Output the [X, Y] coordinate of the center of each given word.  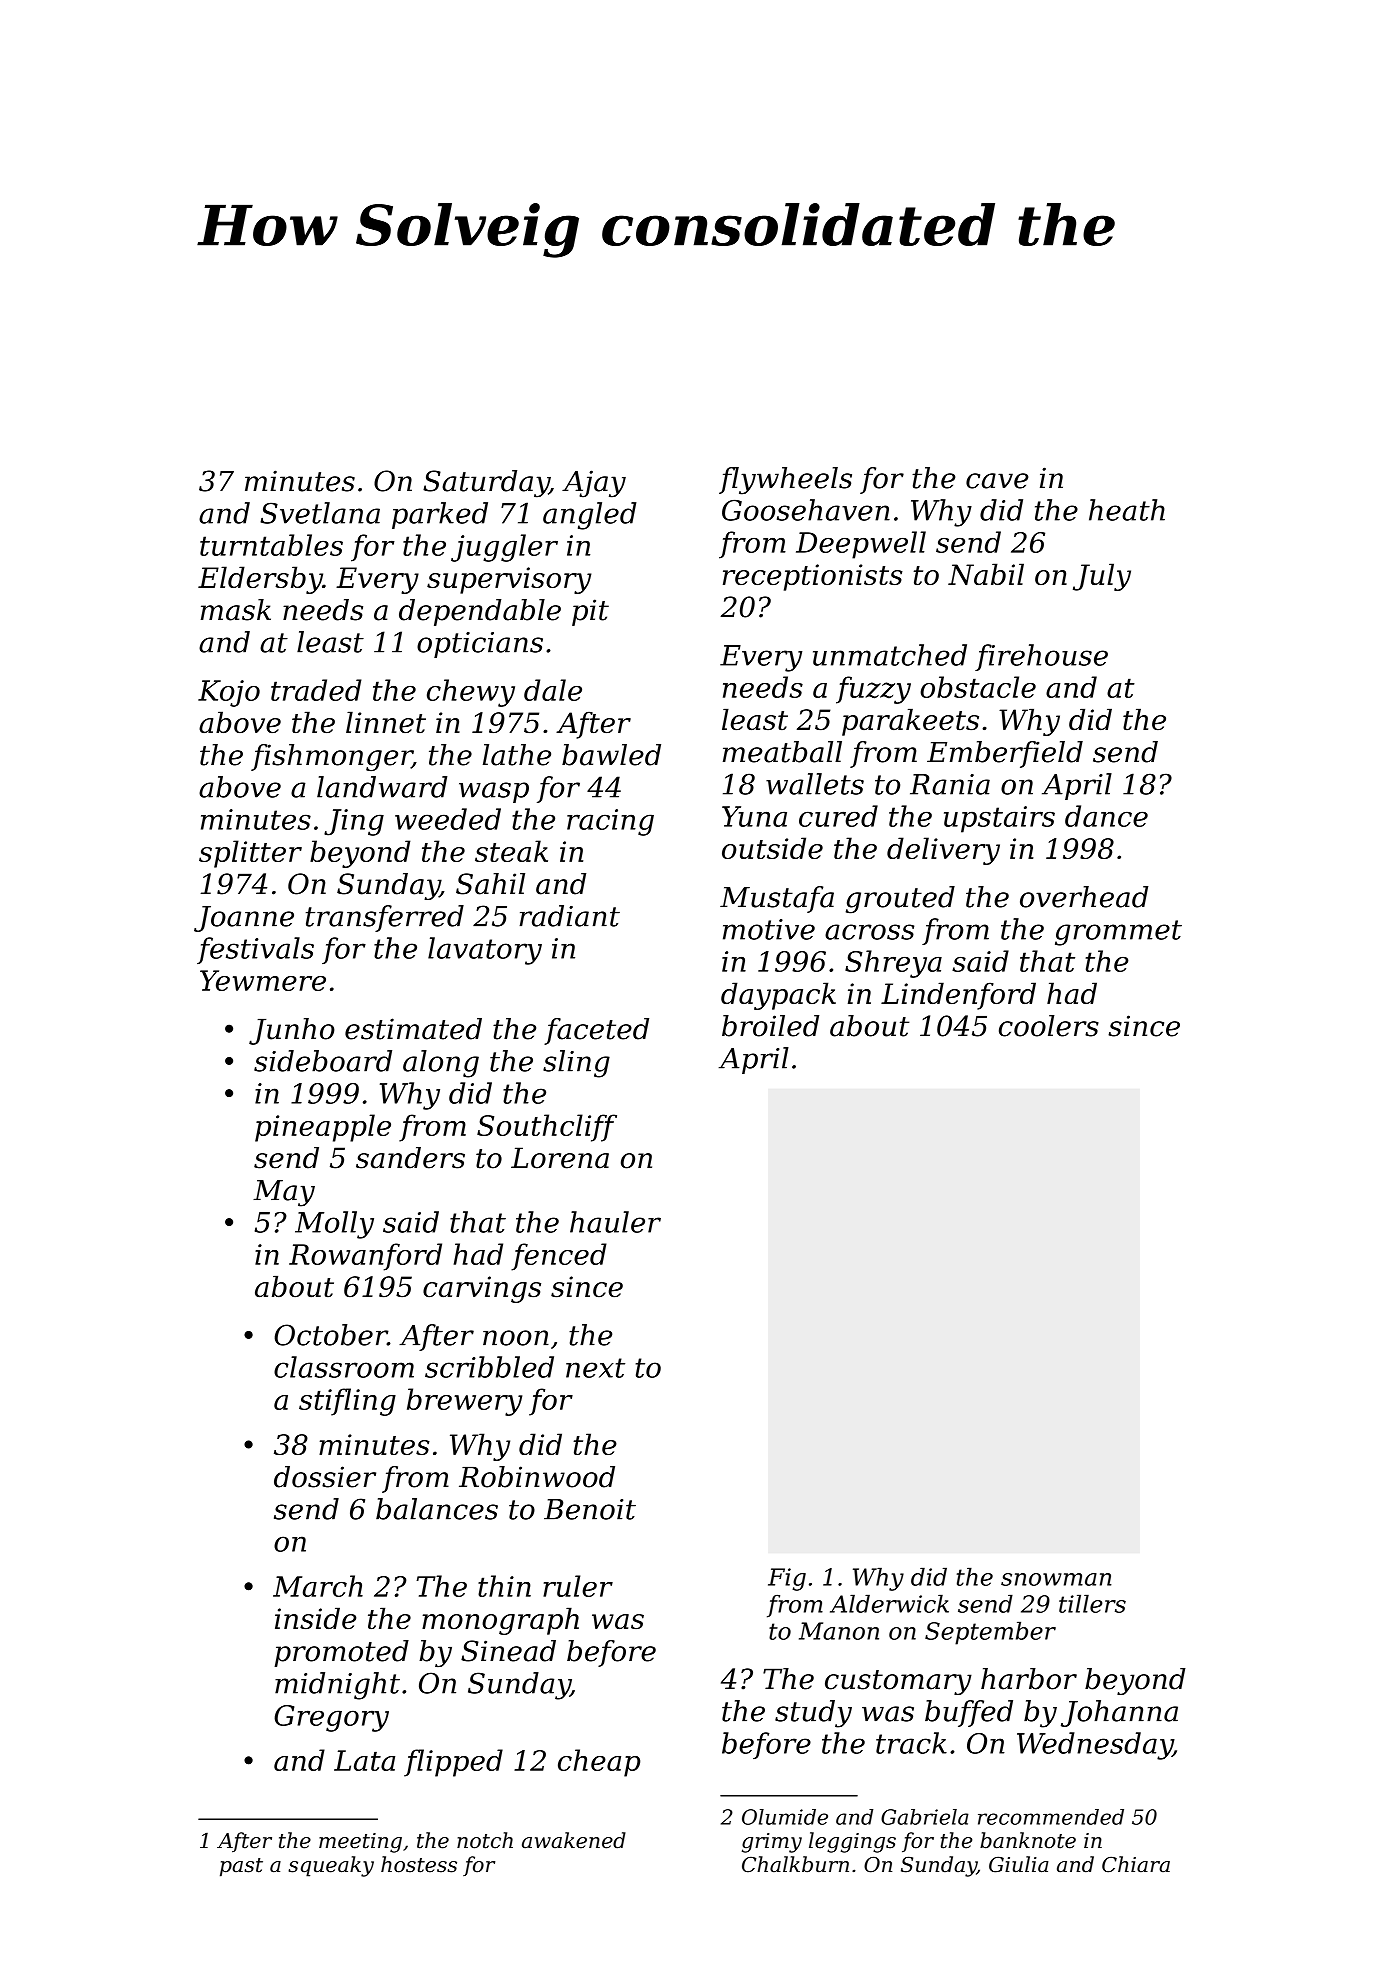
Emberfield [1005, 754]
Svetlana [320, 513]
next [595, 1368]
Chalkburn [795, 1864]
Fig [787, 1579]
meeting [360, 1843]
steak [511, 851]
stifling [347, 1402]
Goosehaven [806, 510]
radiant [569, 916]
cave [997, 481]
